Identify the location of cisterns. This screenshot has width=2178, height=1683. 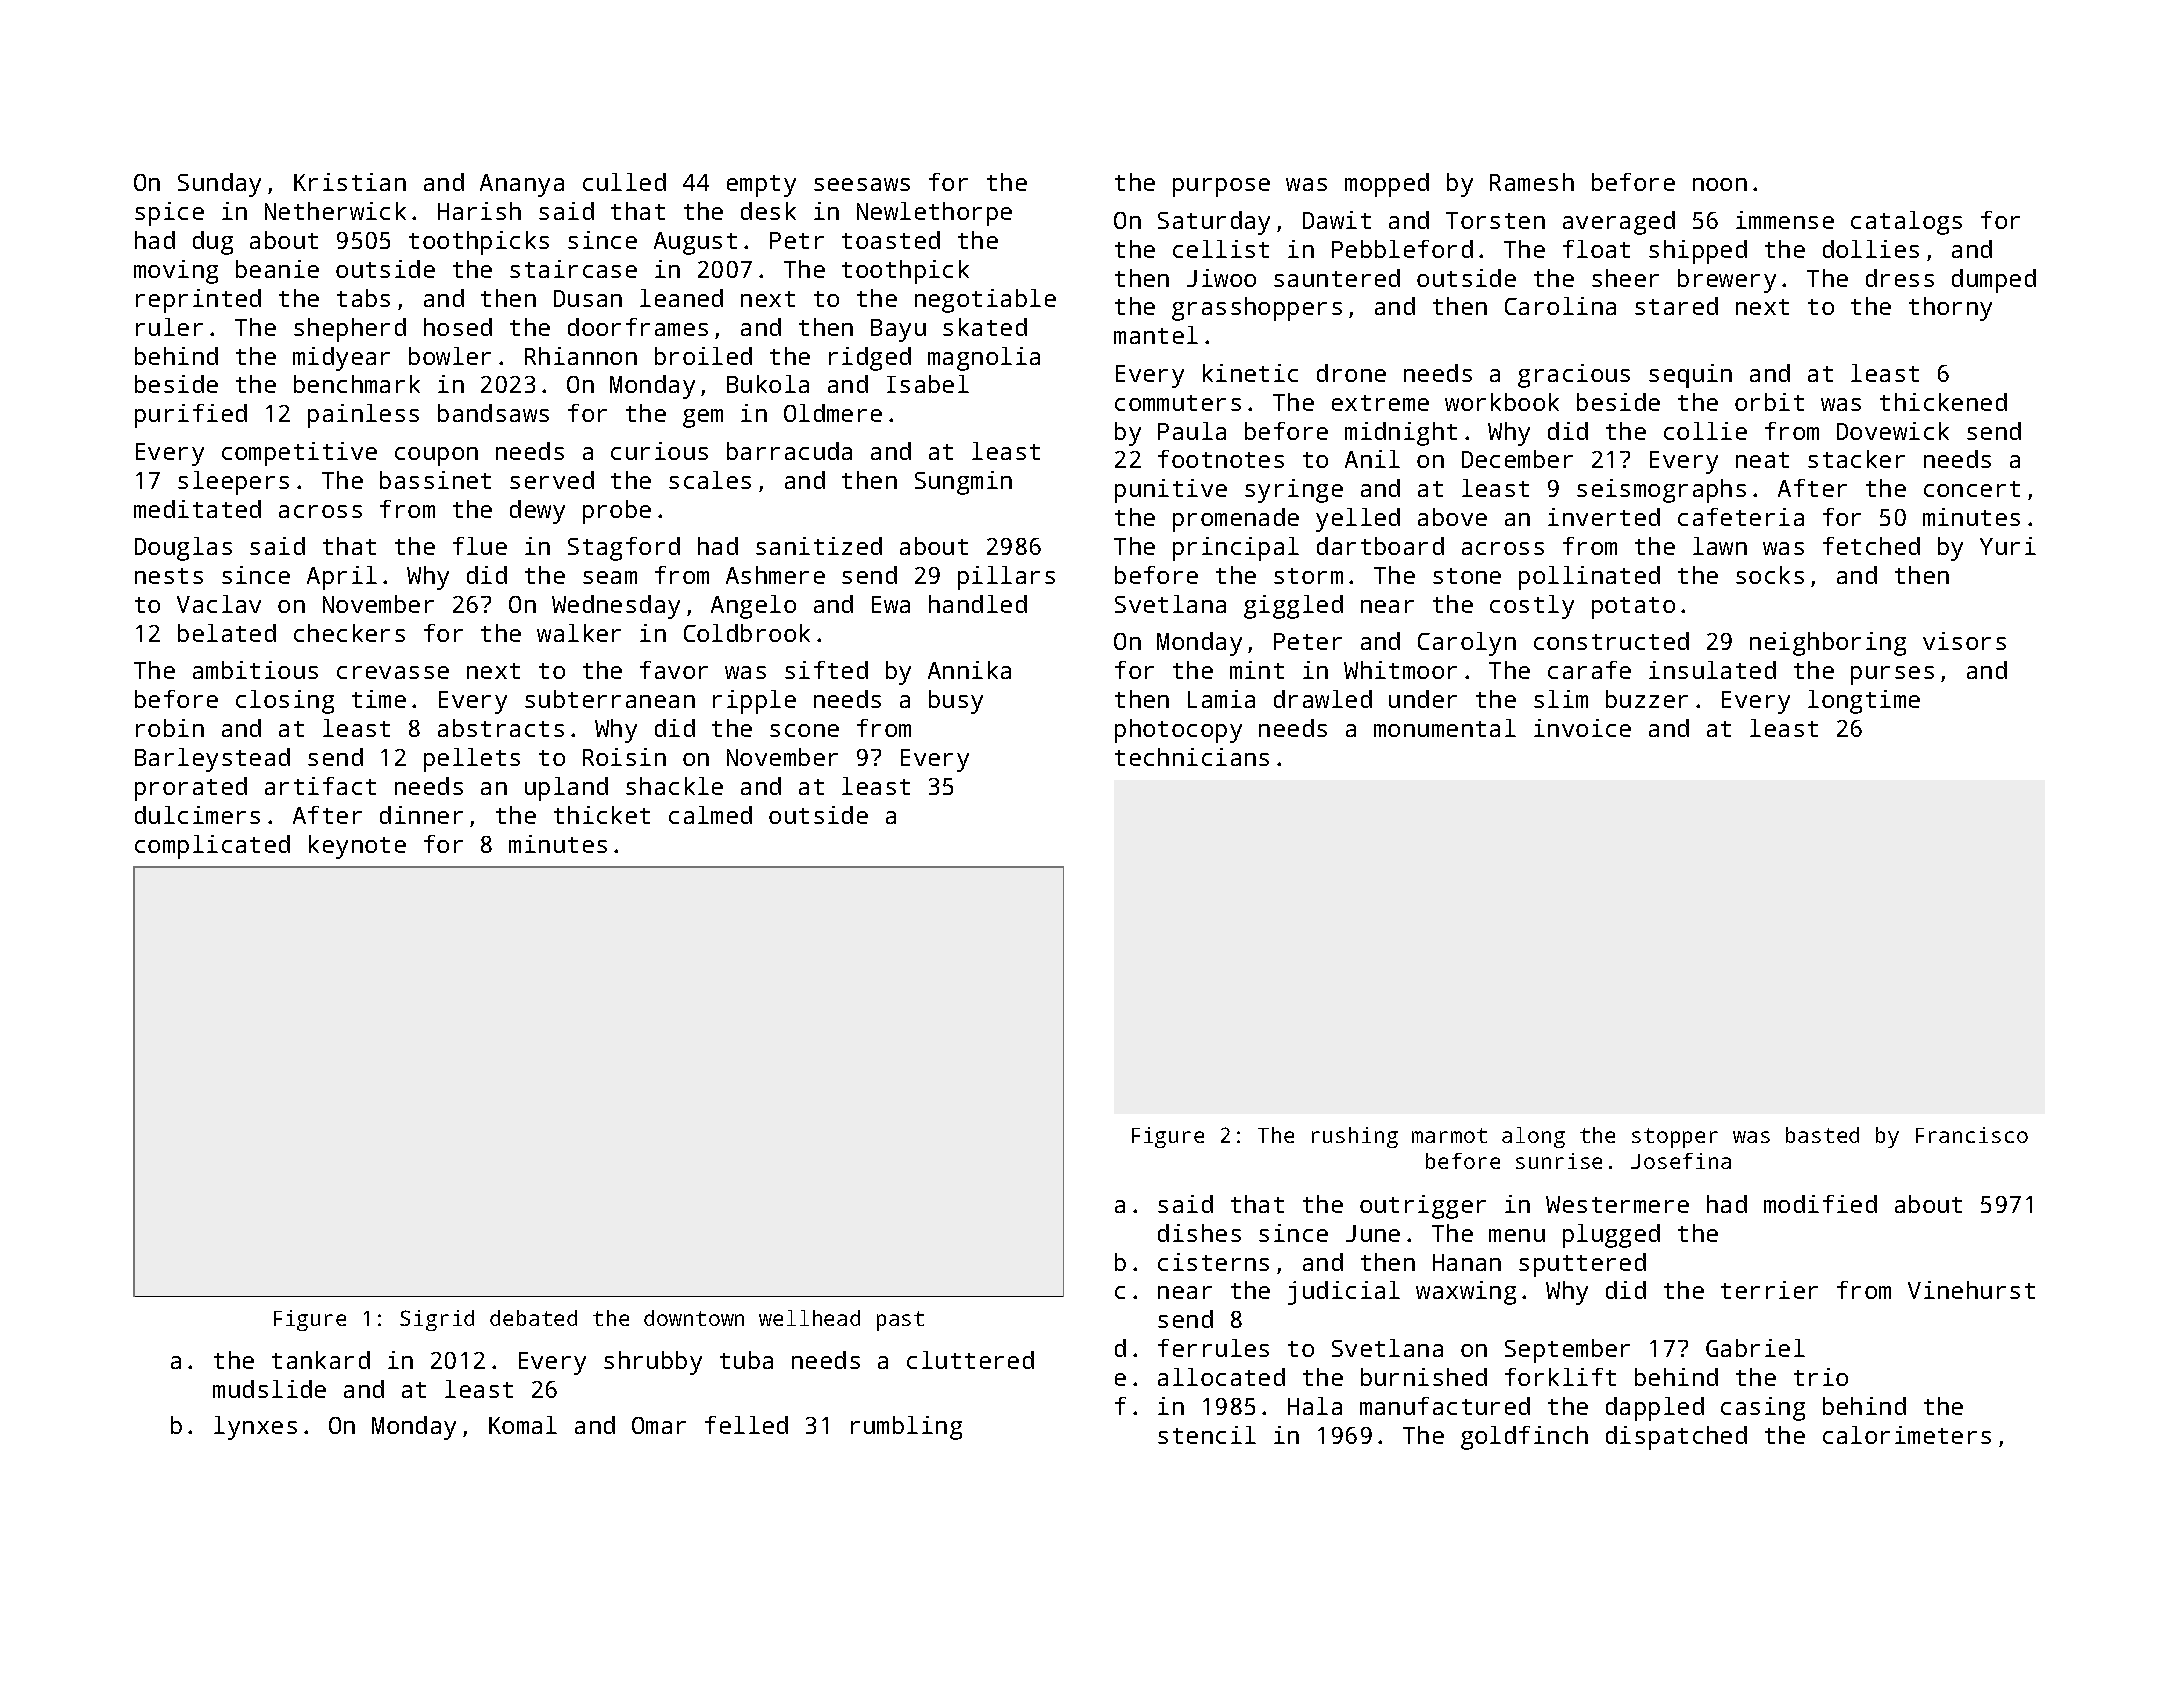
(1213, 1262).
